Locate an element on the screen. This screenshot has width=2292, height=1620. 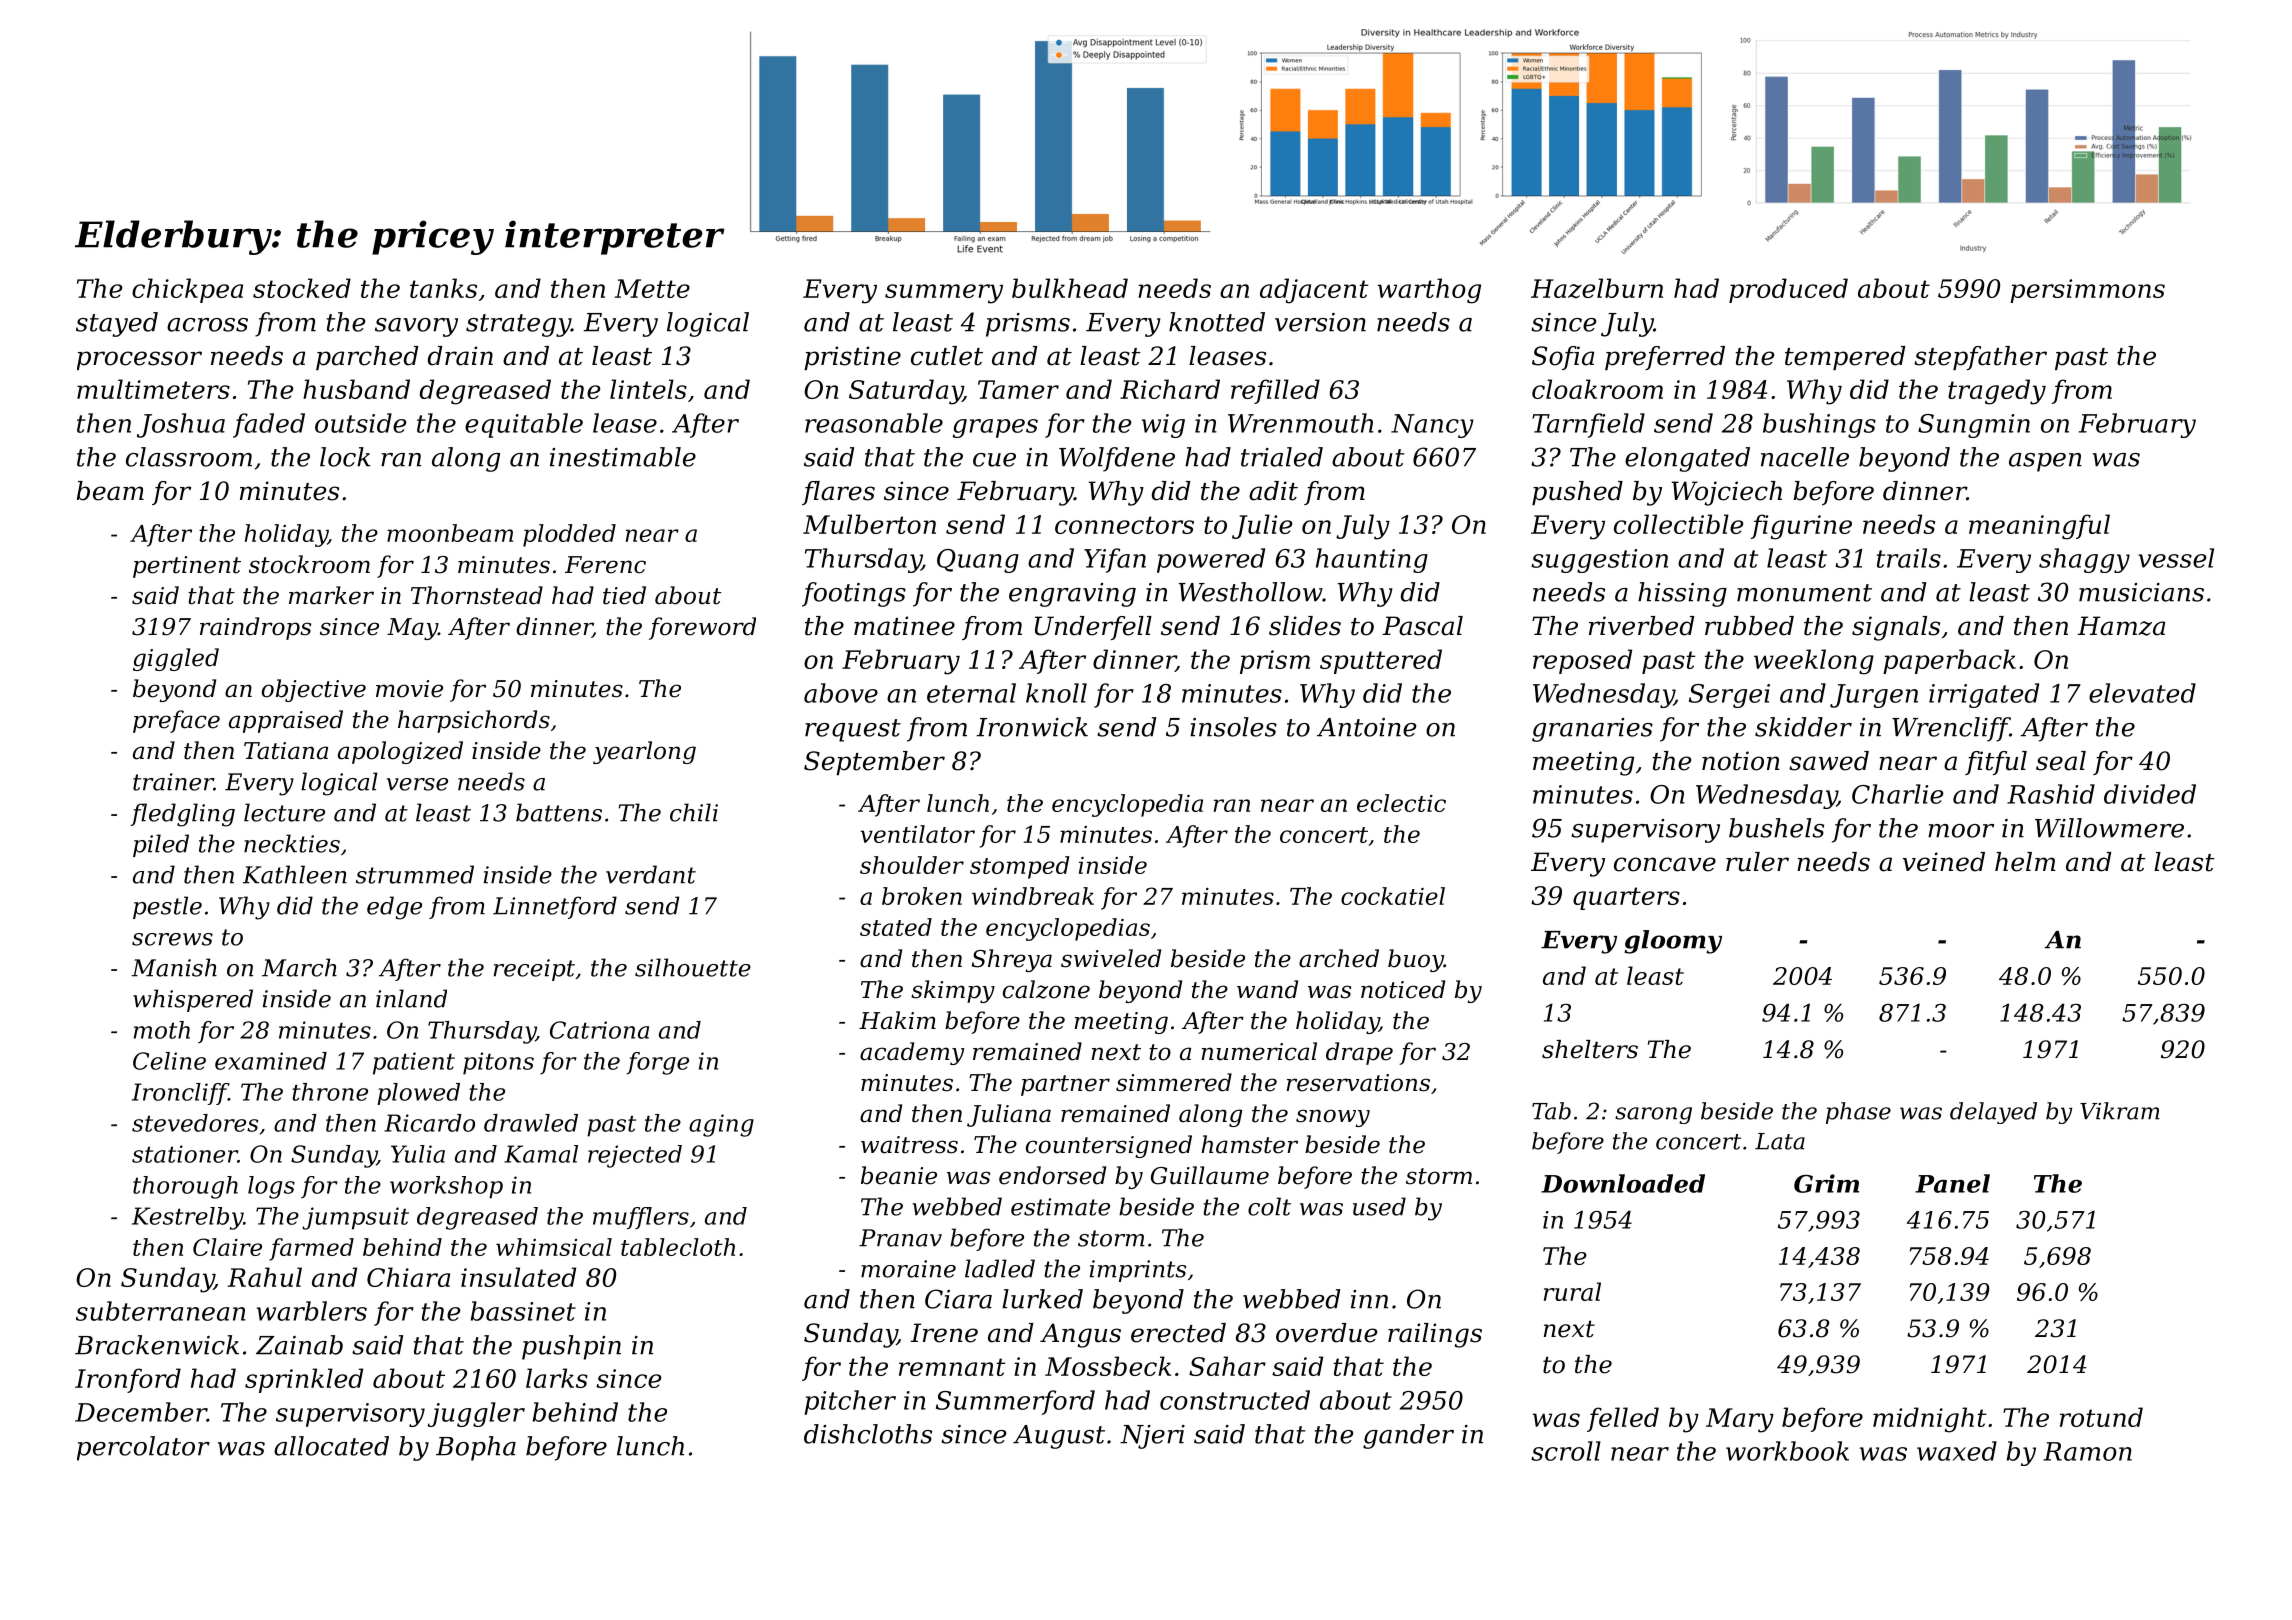
Kestrelby is located at coordinates (187, 1218).
